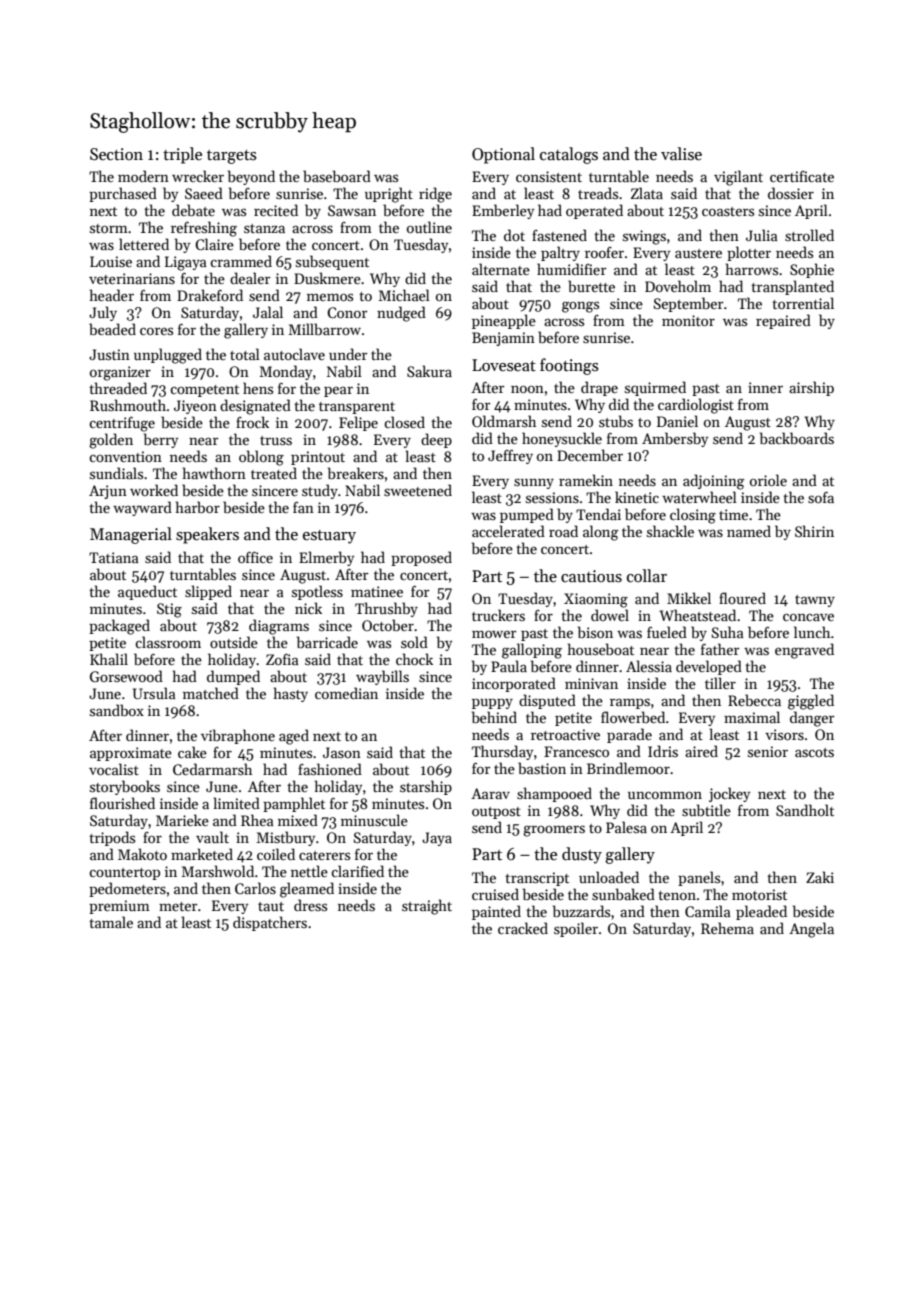  Describe the element at coordinates (504, 421) in the screenshot. I see `Oldmarsh` at that location.
